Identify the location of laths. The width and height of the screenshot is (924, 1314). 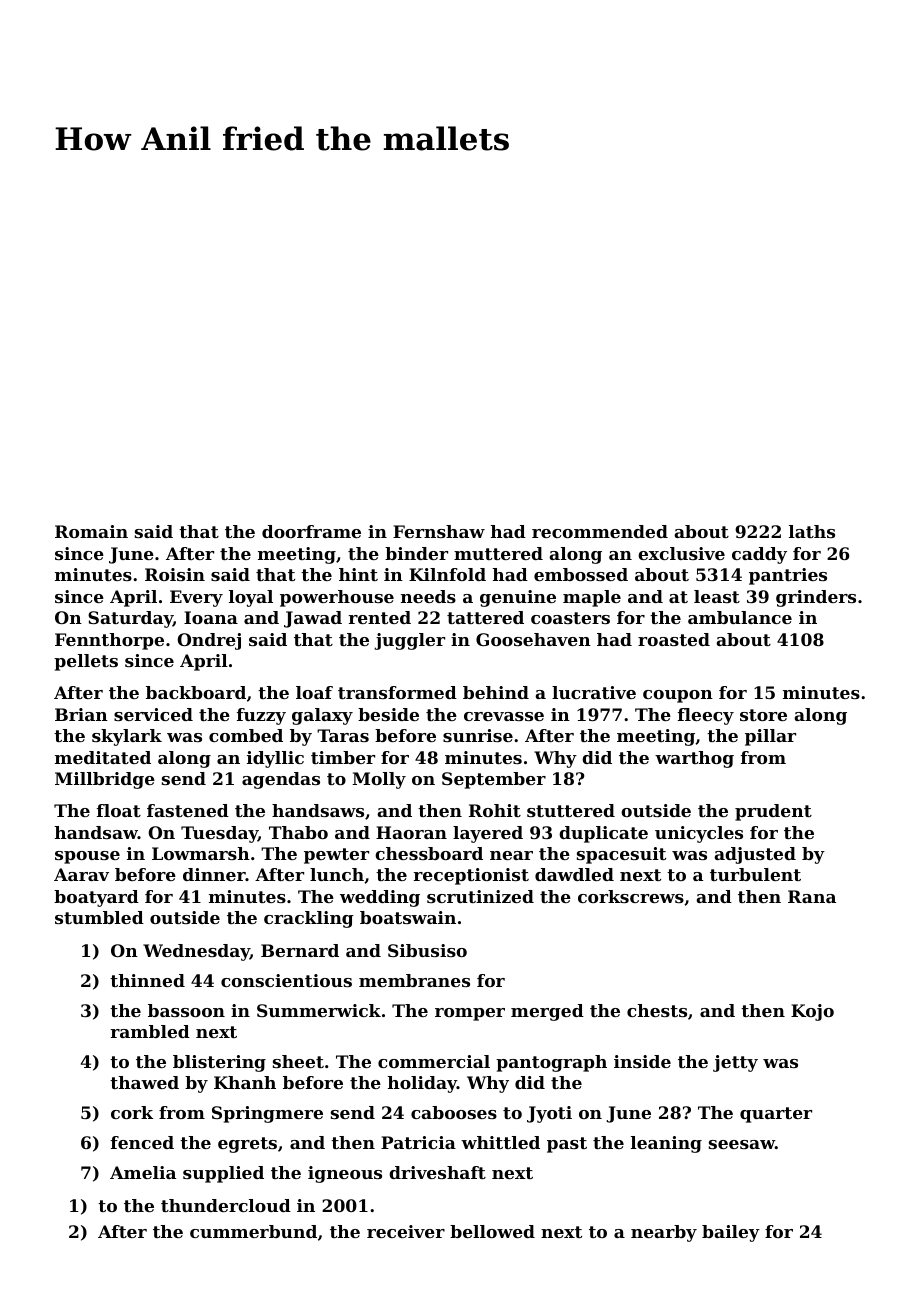
(812, 531).
